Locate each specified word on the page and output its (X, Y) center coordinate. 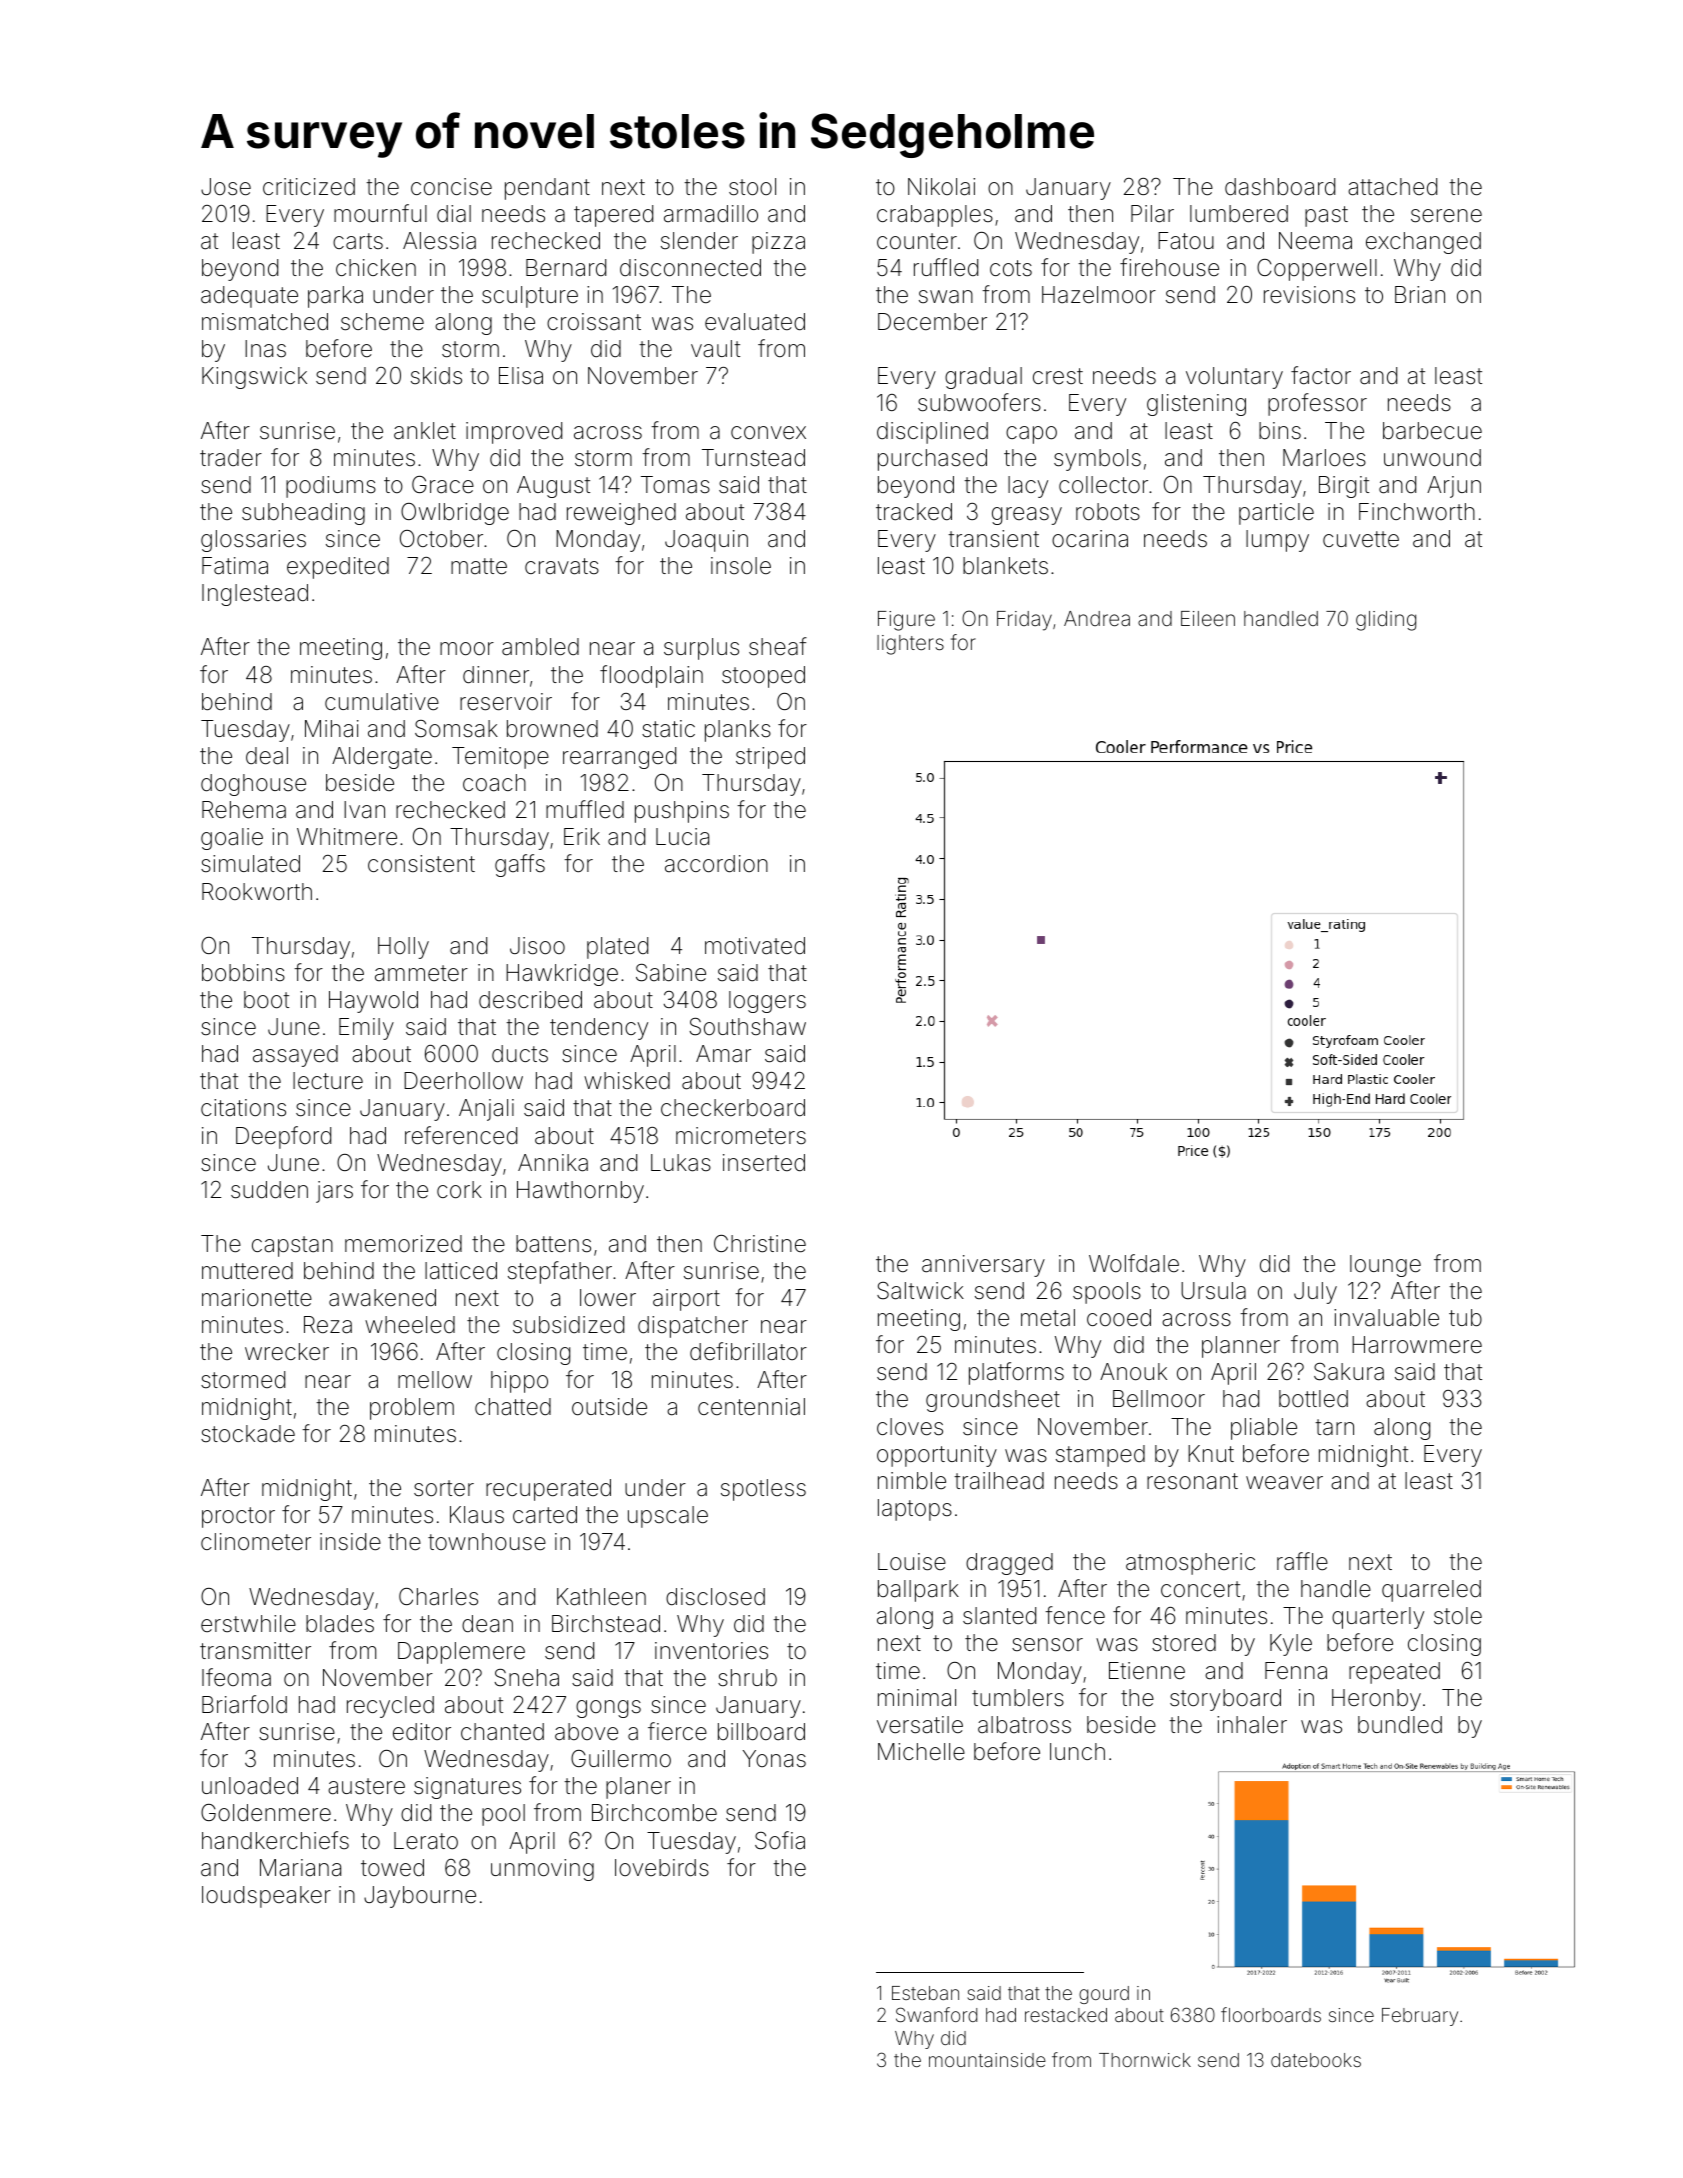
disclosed (715, 1597)
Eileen (1208, 618)
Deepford (283, 1137)
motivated (755, 946)
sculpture (530, 297)
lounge (1385, 1266)
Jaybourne (420, 1897)
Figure (906, 621)
